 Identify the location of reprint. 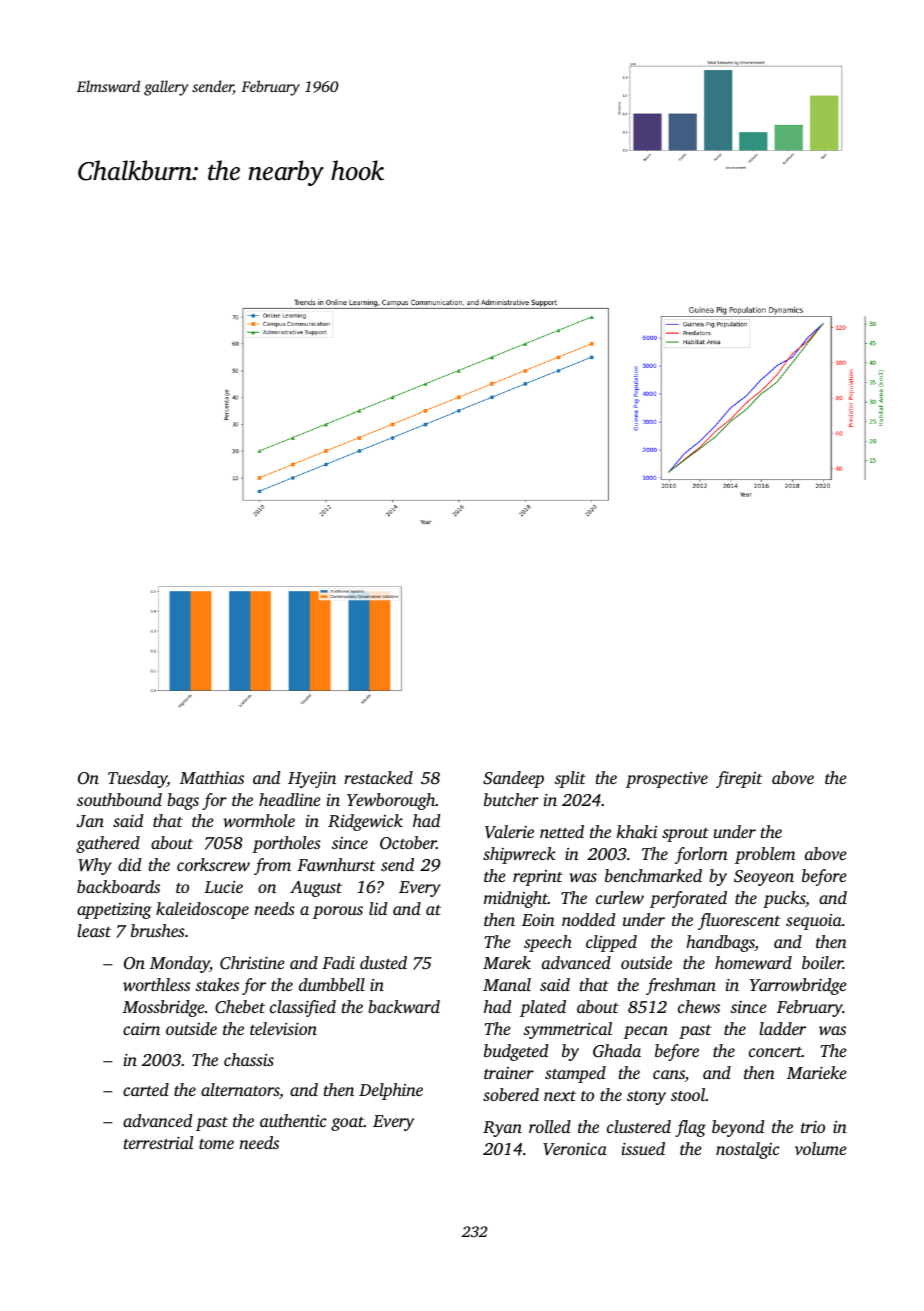
(538, 878).
